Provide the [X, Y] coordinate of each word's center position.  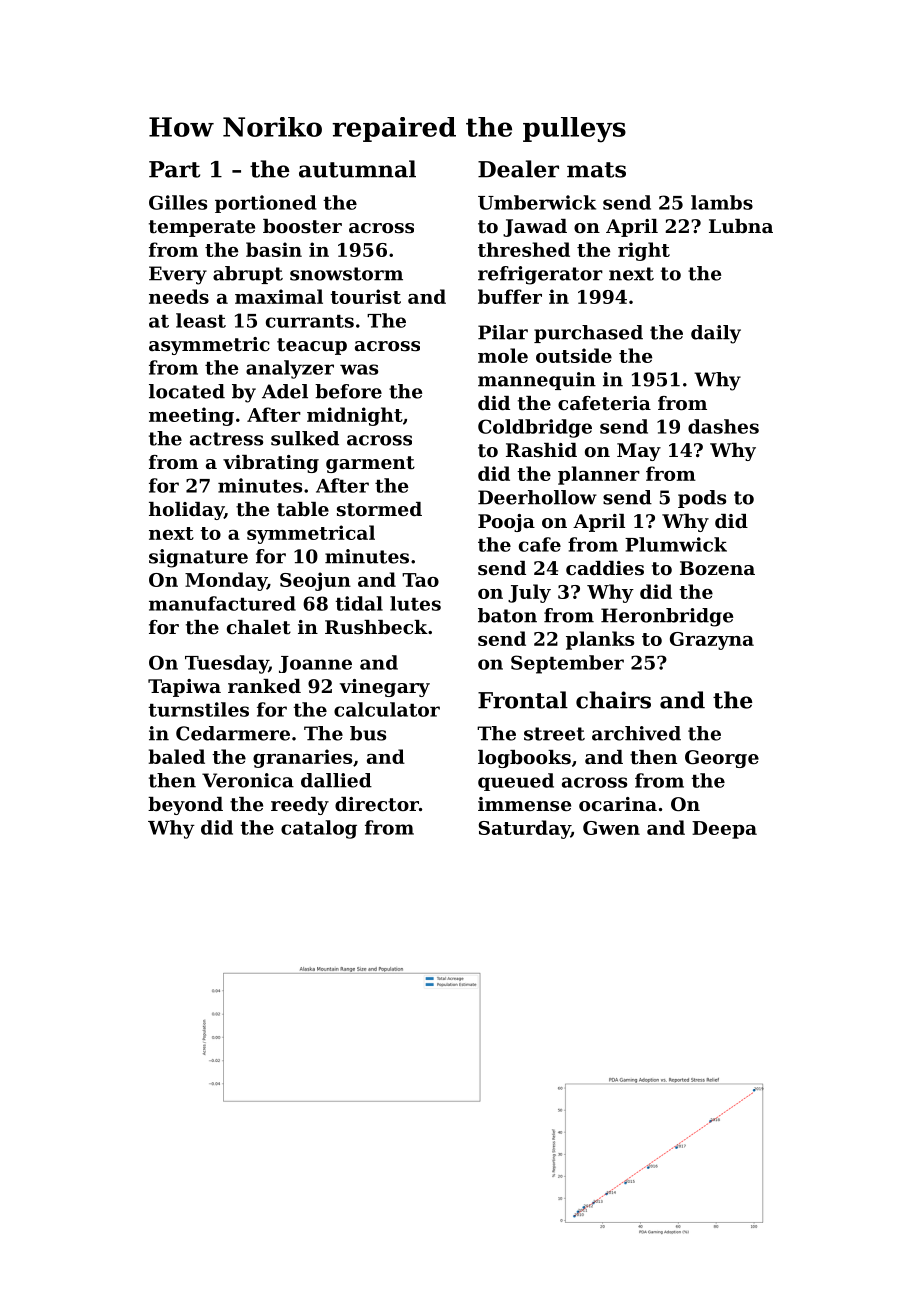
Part [174, 169]
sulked [305, 438]
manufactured [222, 603]
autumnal [357, 169]
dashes [723, 426]
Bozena [717, 568]
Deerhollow [537, 497]
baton [507, 615]
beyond [185, 806]
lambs [722, 202]
